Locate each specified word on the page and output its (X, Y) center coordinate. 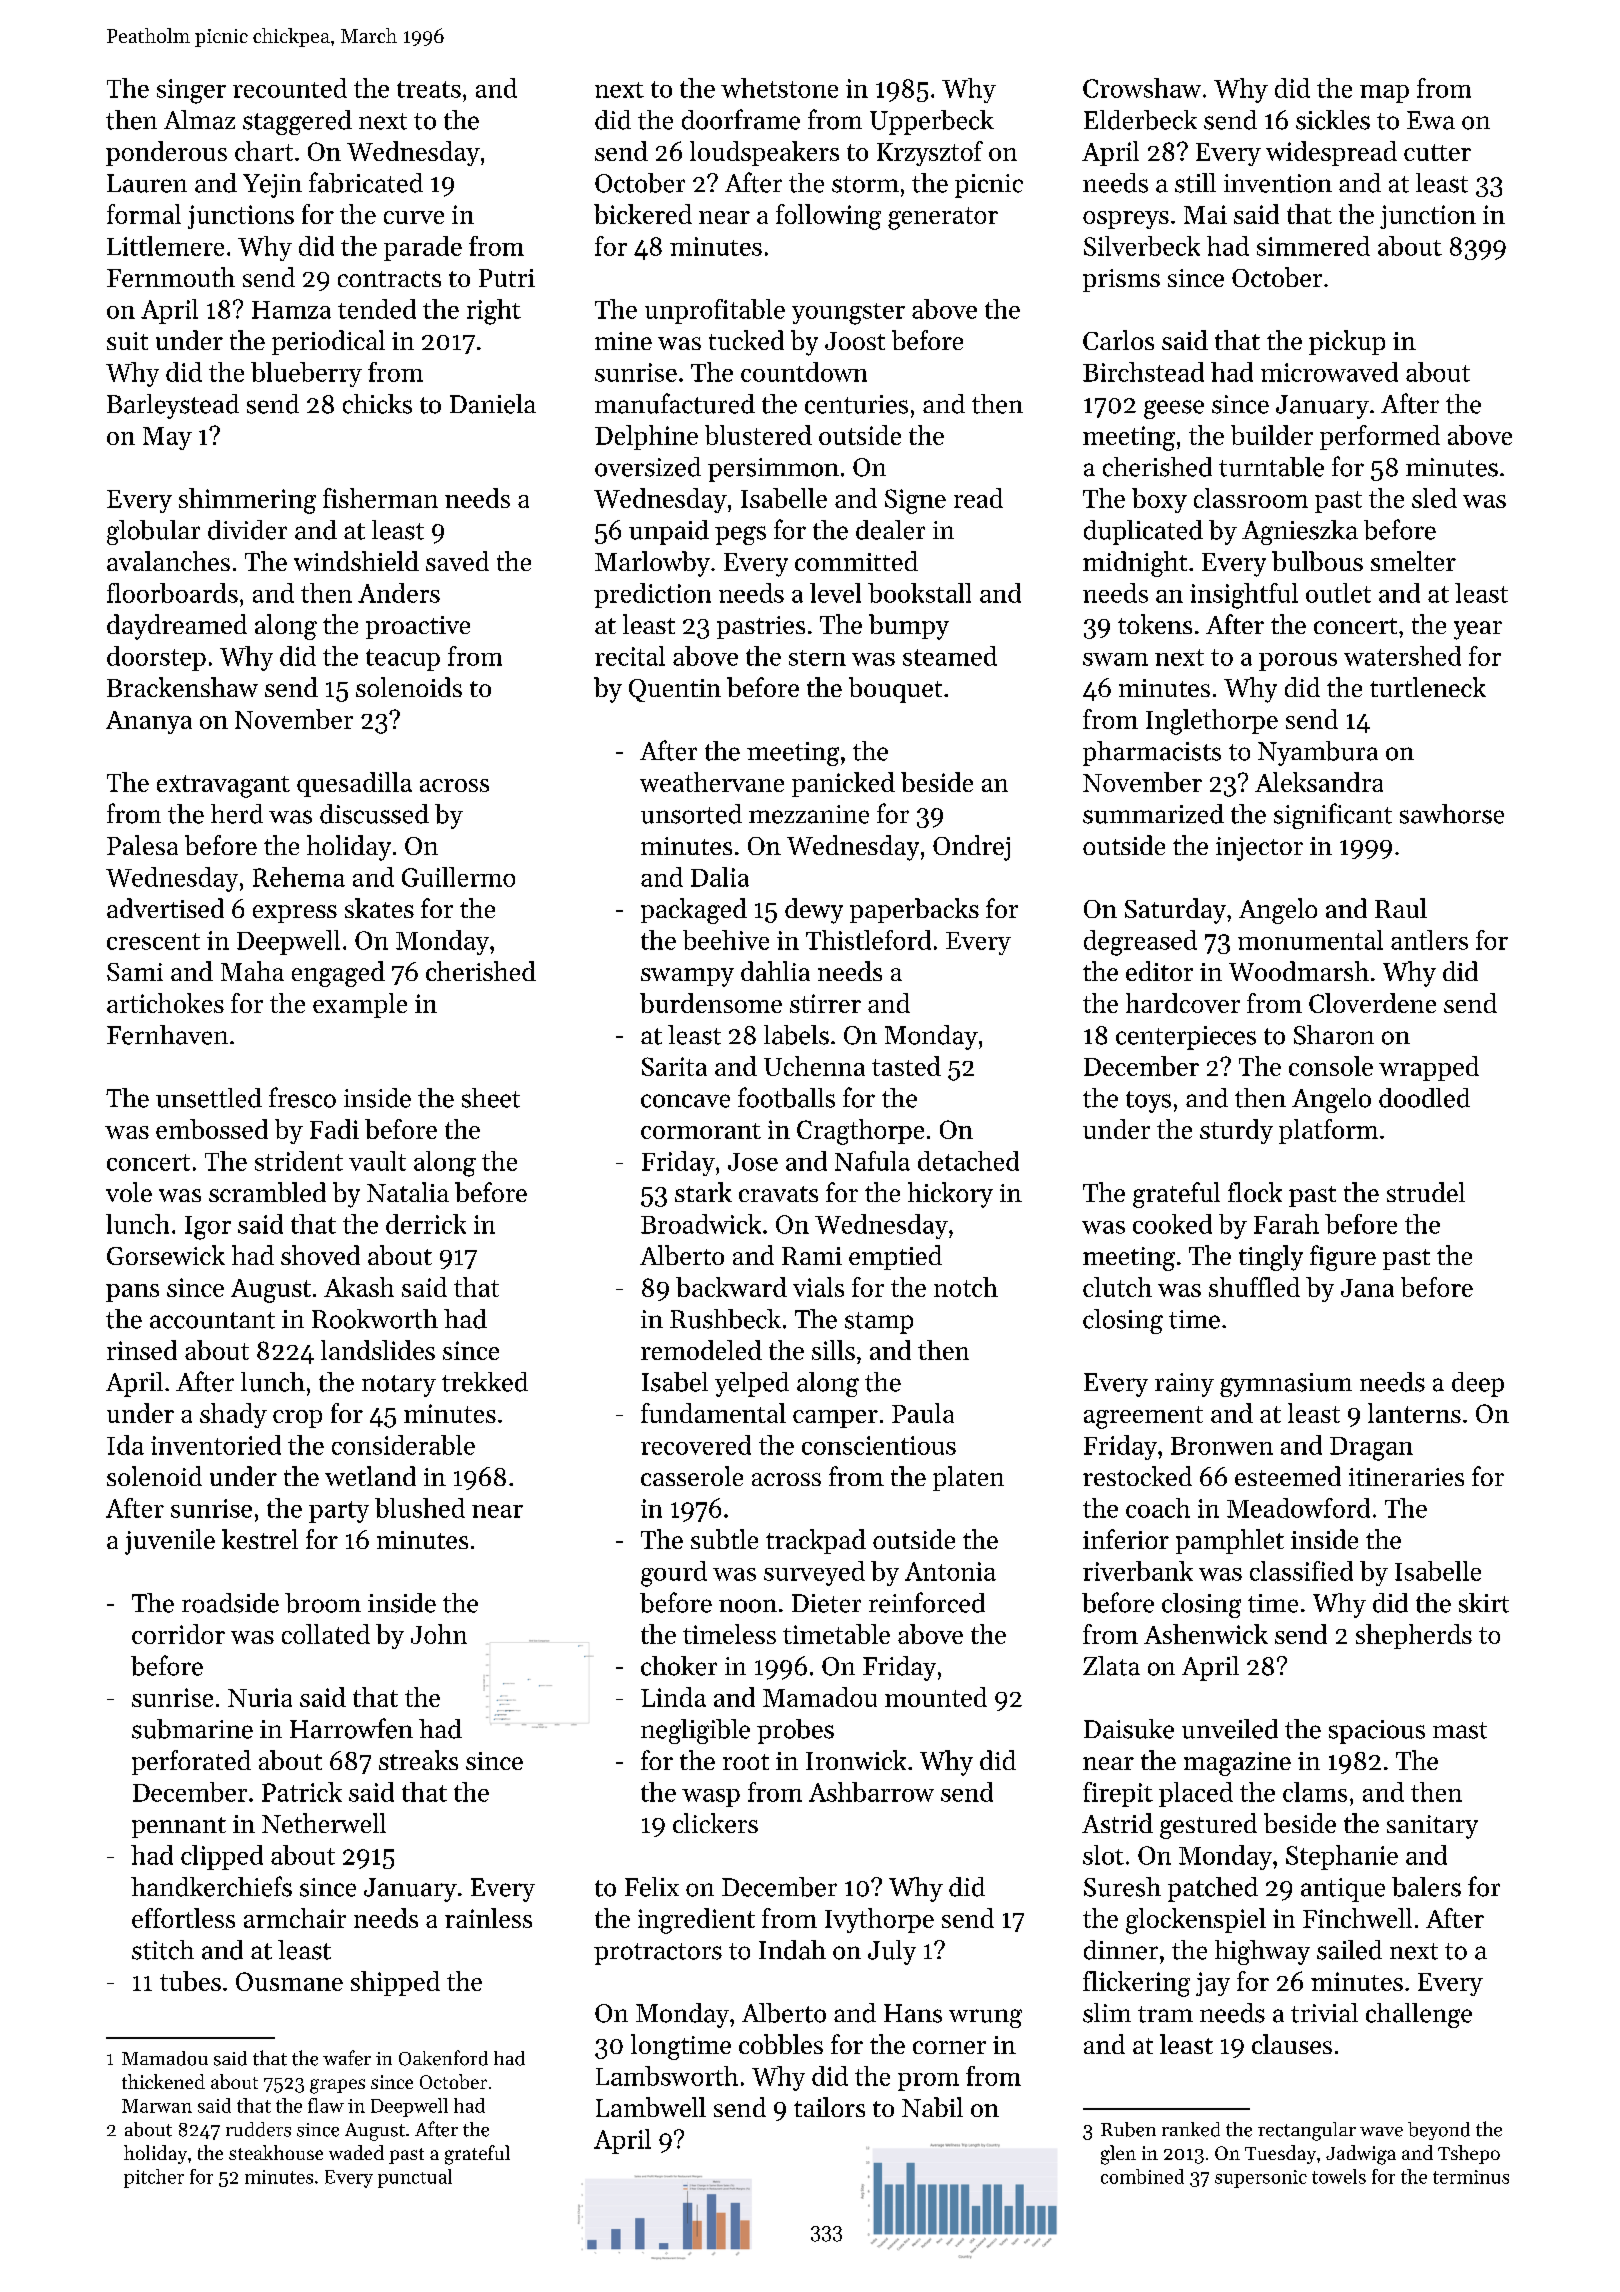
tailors (829, 2107)
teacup (403, 660)
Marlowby (652, 564)
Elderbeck (1140, 120)
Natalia (408, 1192)
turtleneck (1428, 687)
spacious (1377, 1732)
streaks (418, 1760)
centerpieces (1186, 1038)
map (1384, 94)
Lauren (147, 183)
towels (1339, 2176)
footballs (786, 1097)
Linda (673, 1697)
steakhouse (276, 2152)
